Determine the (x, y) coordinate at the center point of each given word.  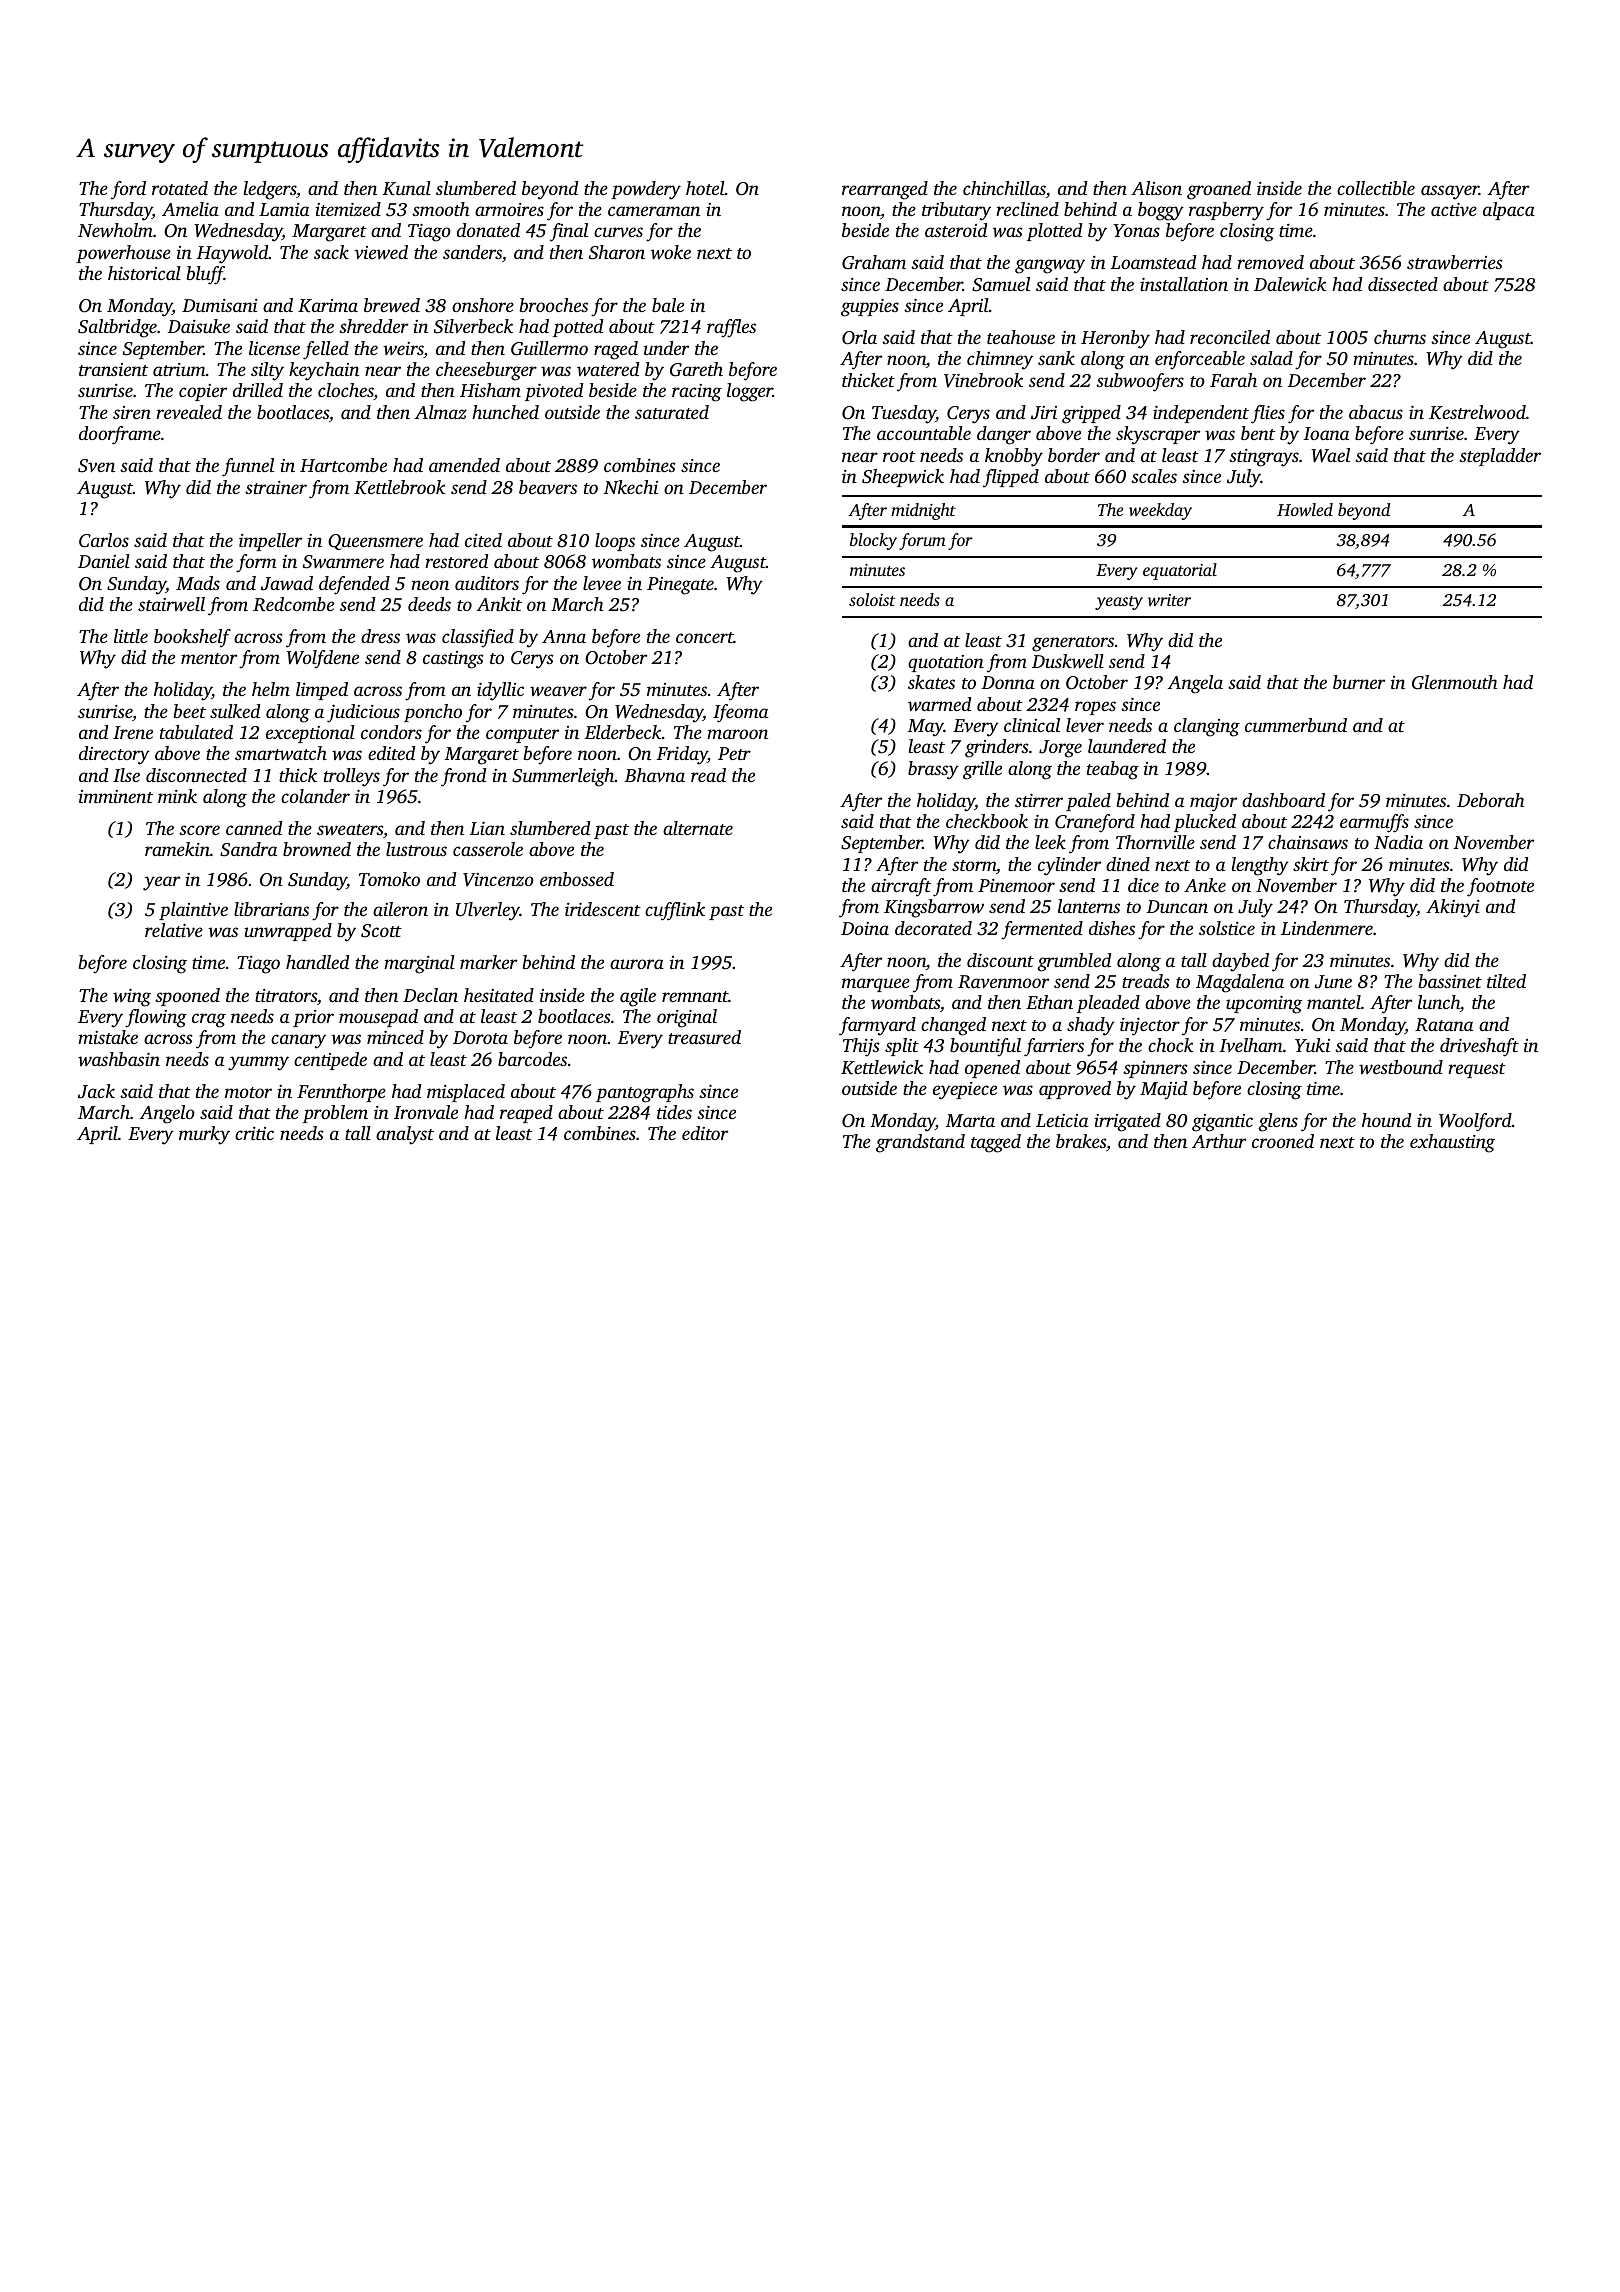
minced (395, 1037)
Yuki (1312, 1045)
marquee (876, 985)
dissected (1403, 284)
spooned (187, 997)
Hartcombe (343, 465)
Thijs (861, 1047)
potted (578, 328)
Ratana (1444, 1025)
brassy (933, 770)
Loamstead (1153, 262)
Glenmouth (1455, 682)
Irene (133, 732)
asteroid (956, 230)
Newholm (115, 230)
